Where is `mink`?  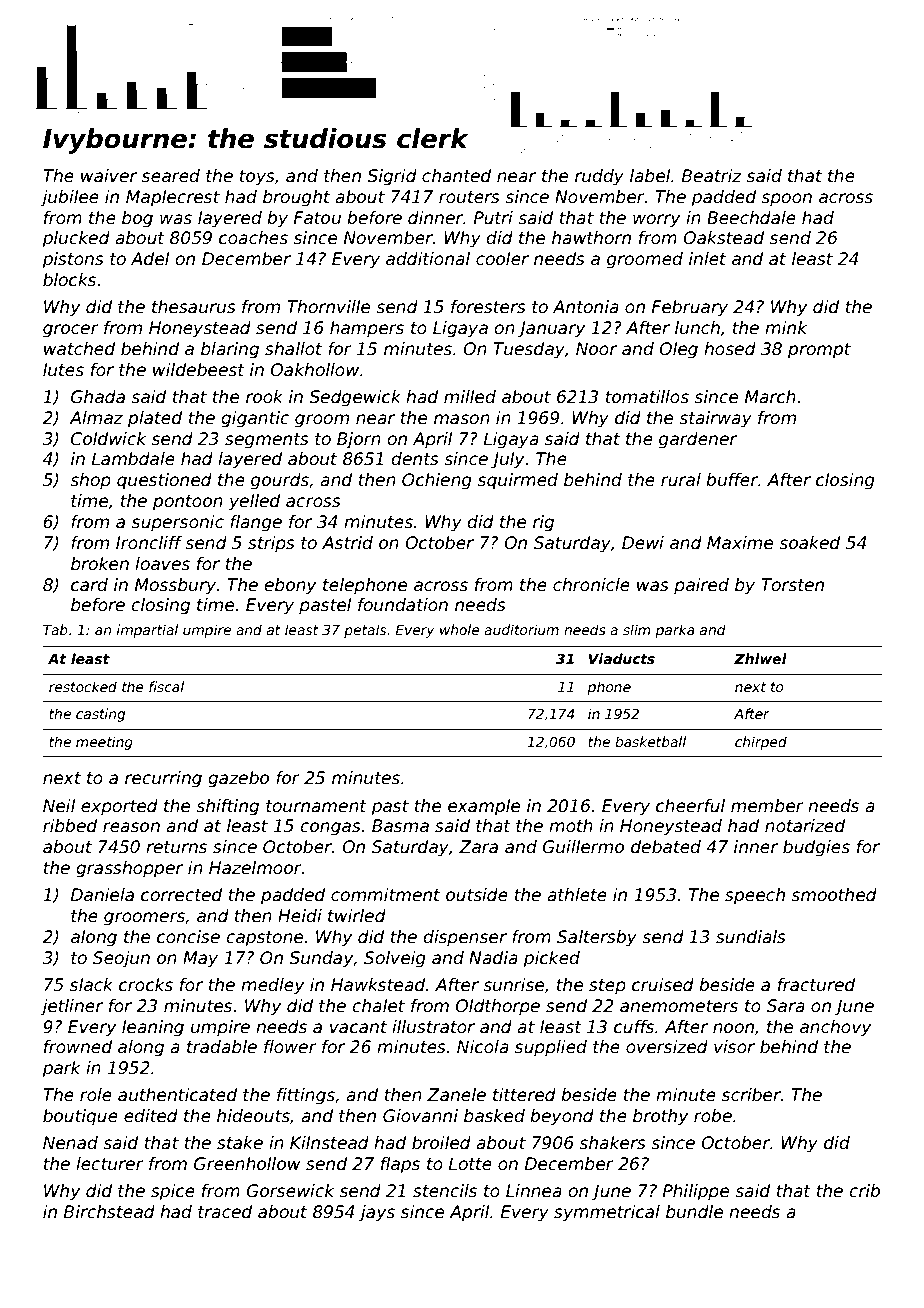 mink is located at coordinates (786, 327).
